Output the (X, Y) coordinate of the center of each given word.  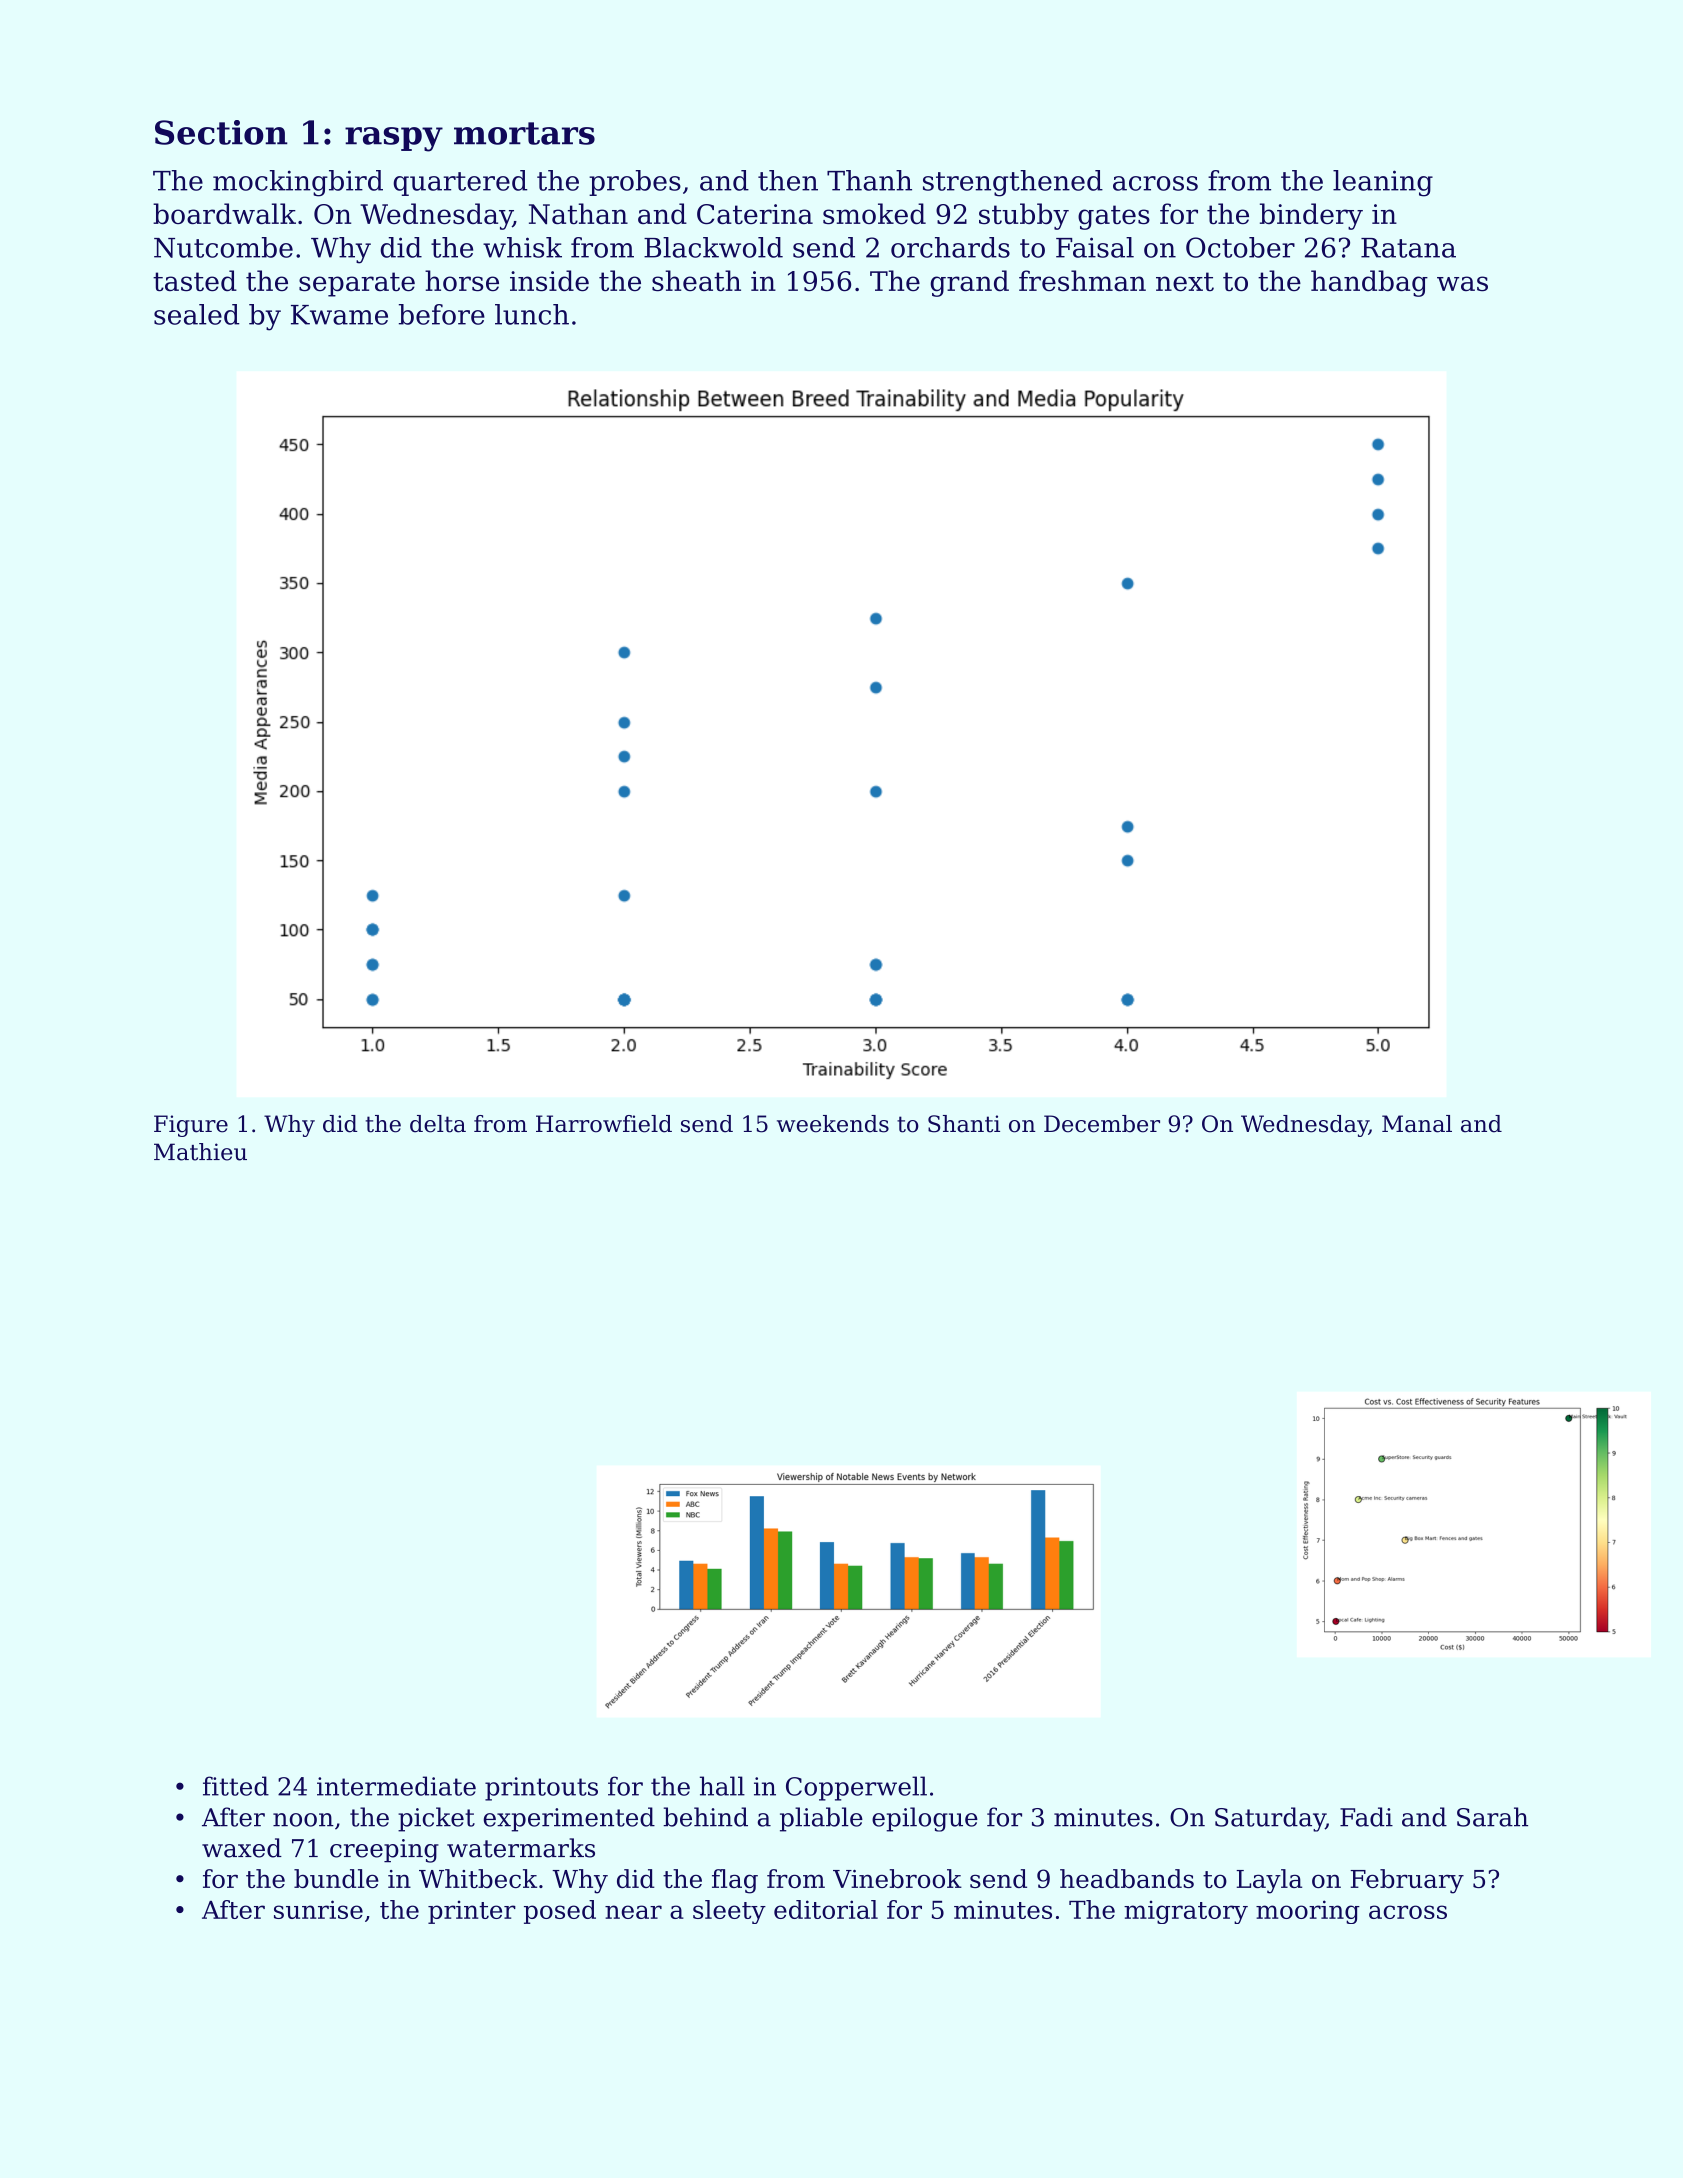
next (1185, 281)
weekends (833, 1124)
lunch (532, 314)
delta (438, 1124)
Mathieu (200, 1152)
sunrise (318, 1909)
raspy (394, 139)
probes (635, 183)
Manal (1417, 1124)
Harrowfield (604, 1124)
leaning (1383, 183)
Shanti (964, 1124)
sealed (196, 314)
